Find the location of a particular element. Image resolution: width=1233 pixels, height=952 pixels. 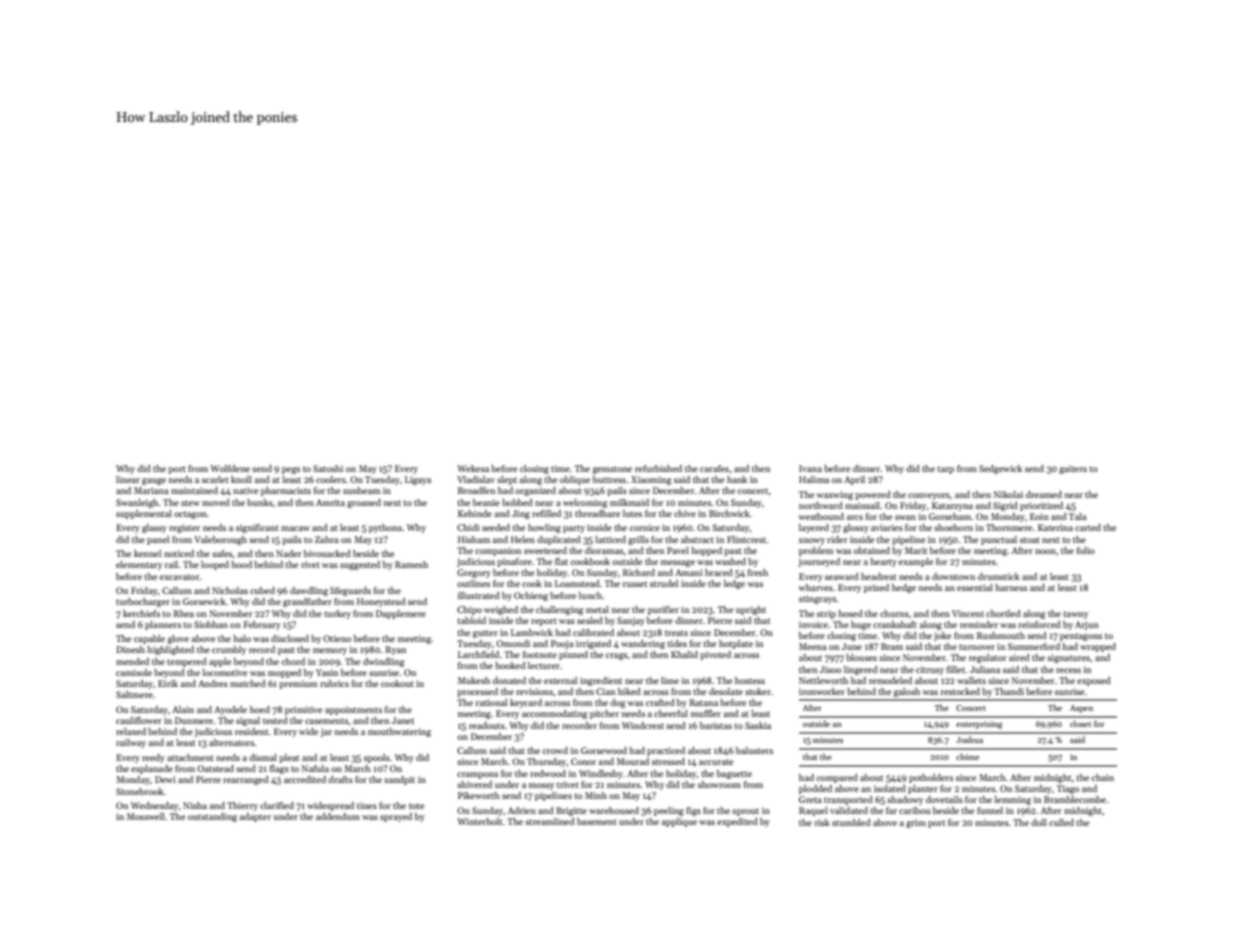

chord is located at coordinates (293, 661).
